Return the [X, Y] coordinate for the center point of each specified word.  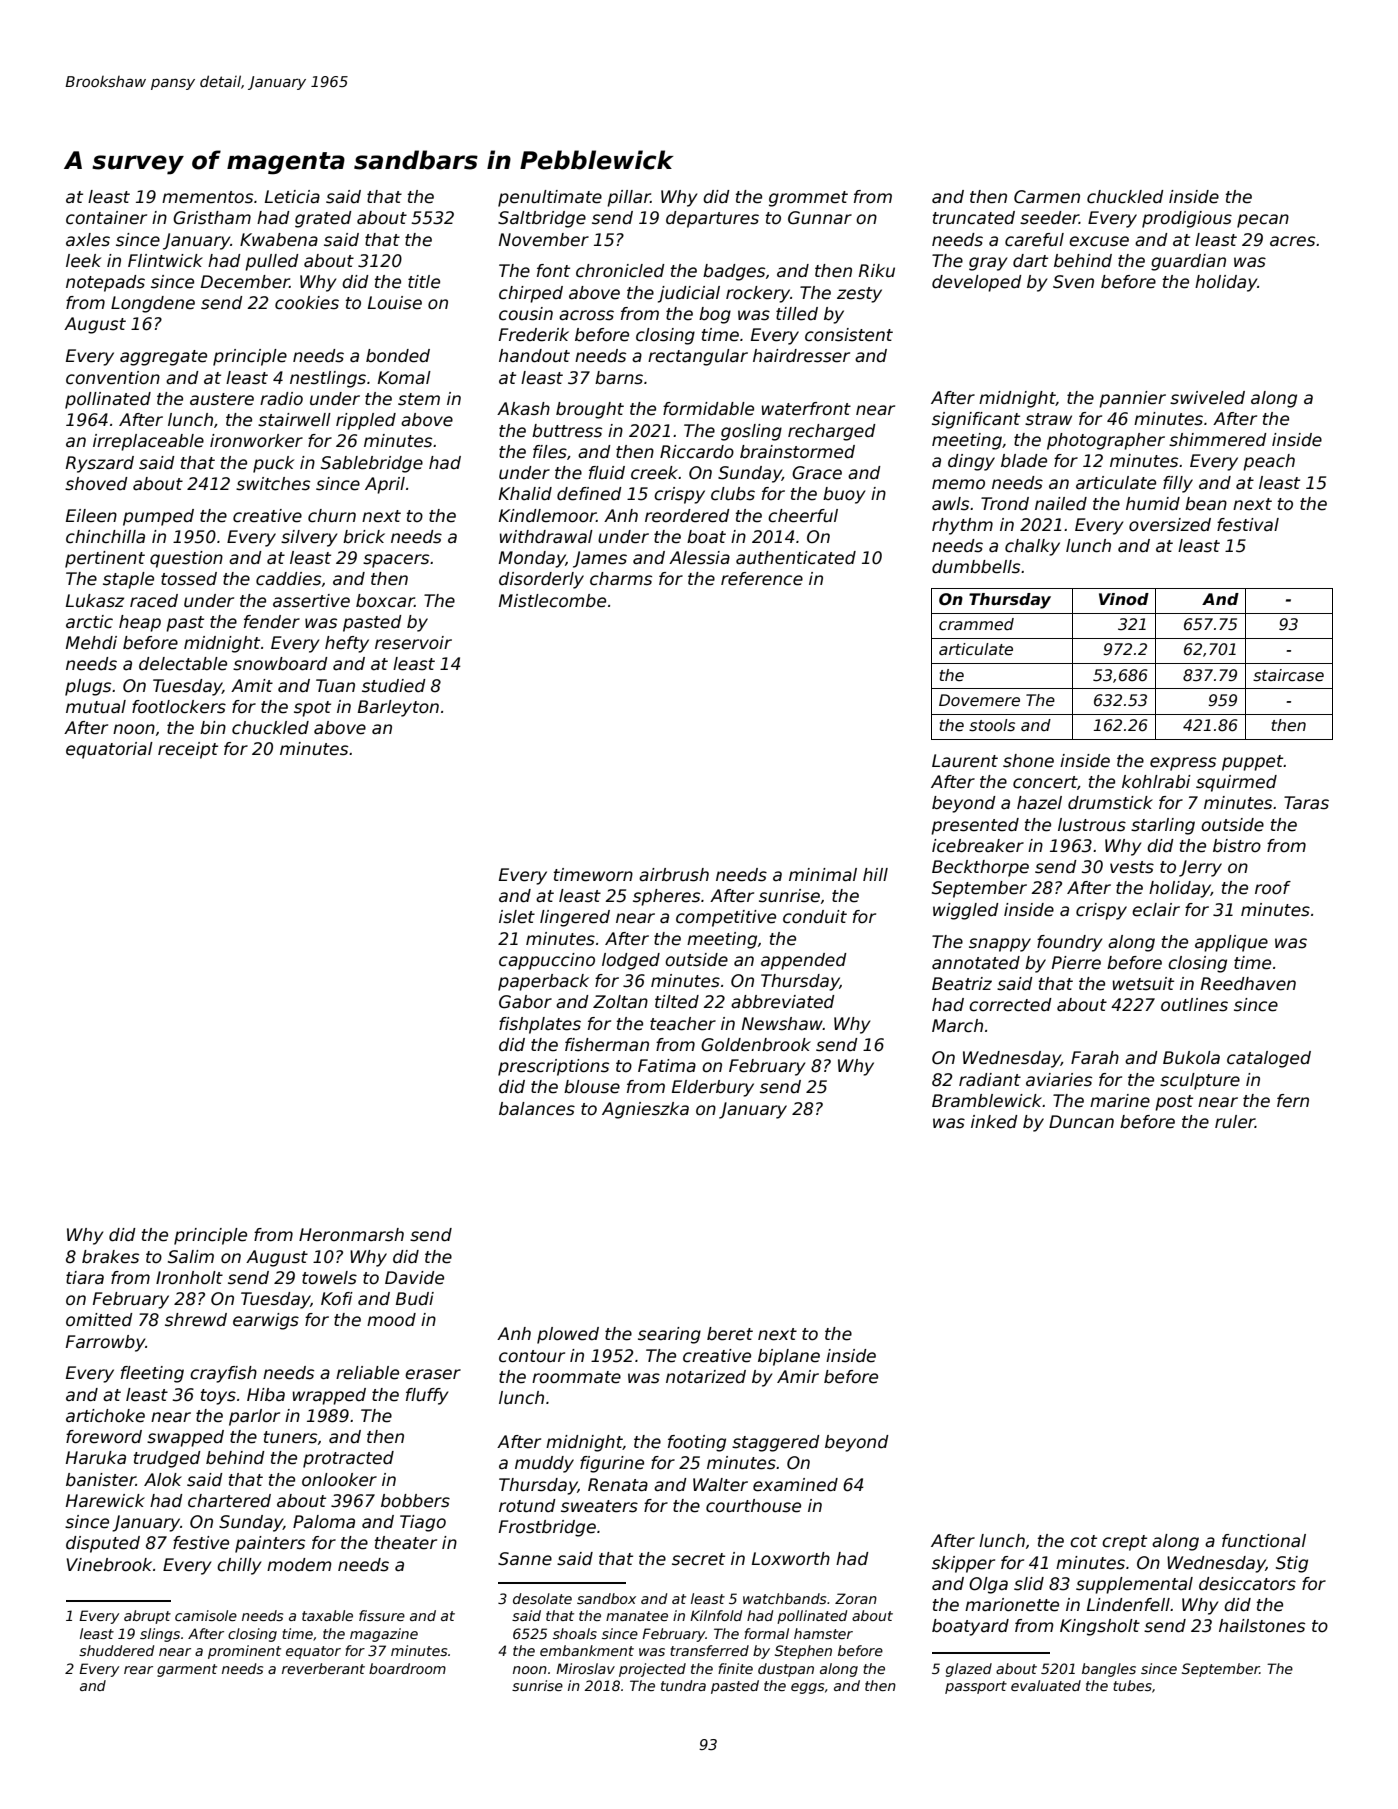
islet [517, 917]
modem [299, 1565]
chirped [531, 294]
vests [1132, 867]
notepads [105, 283]
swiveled [1207, 398]
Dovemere [979, 700]
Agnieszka [645, 1110]
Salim [191, 1257]
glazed [969, 1670]
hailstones [1262, 1626]
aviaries [1059, 1080]
